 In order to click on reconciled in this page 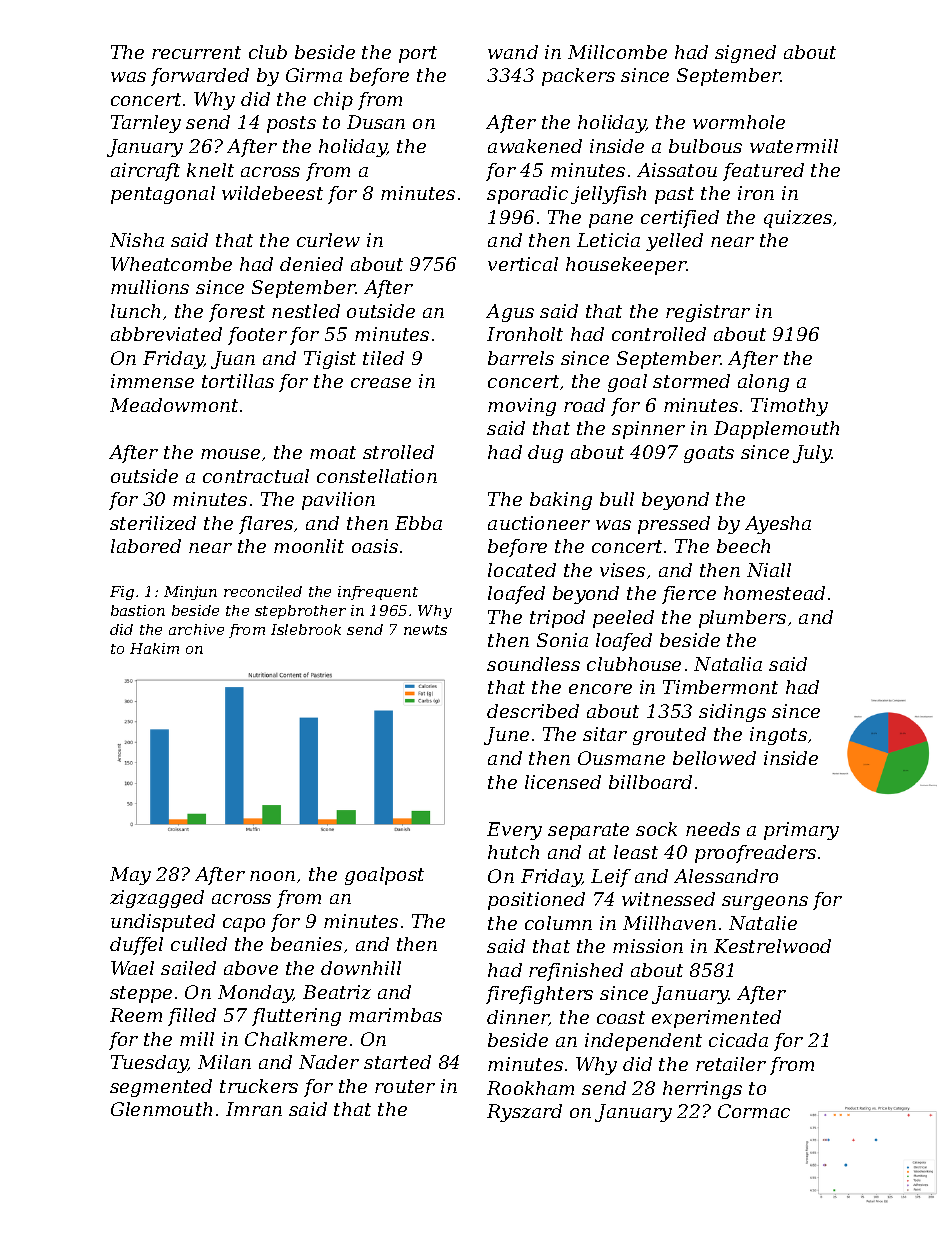, I will do `click(263, 591)`.
